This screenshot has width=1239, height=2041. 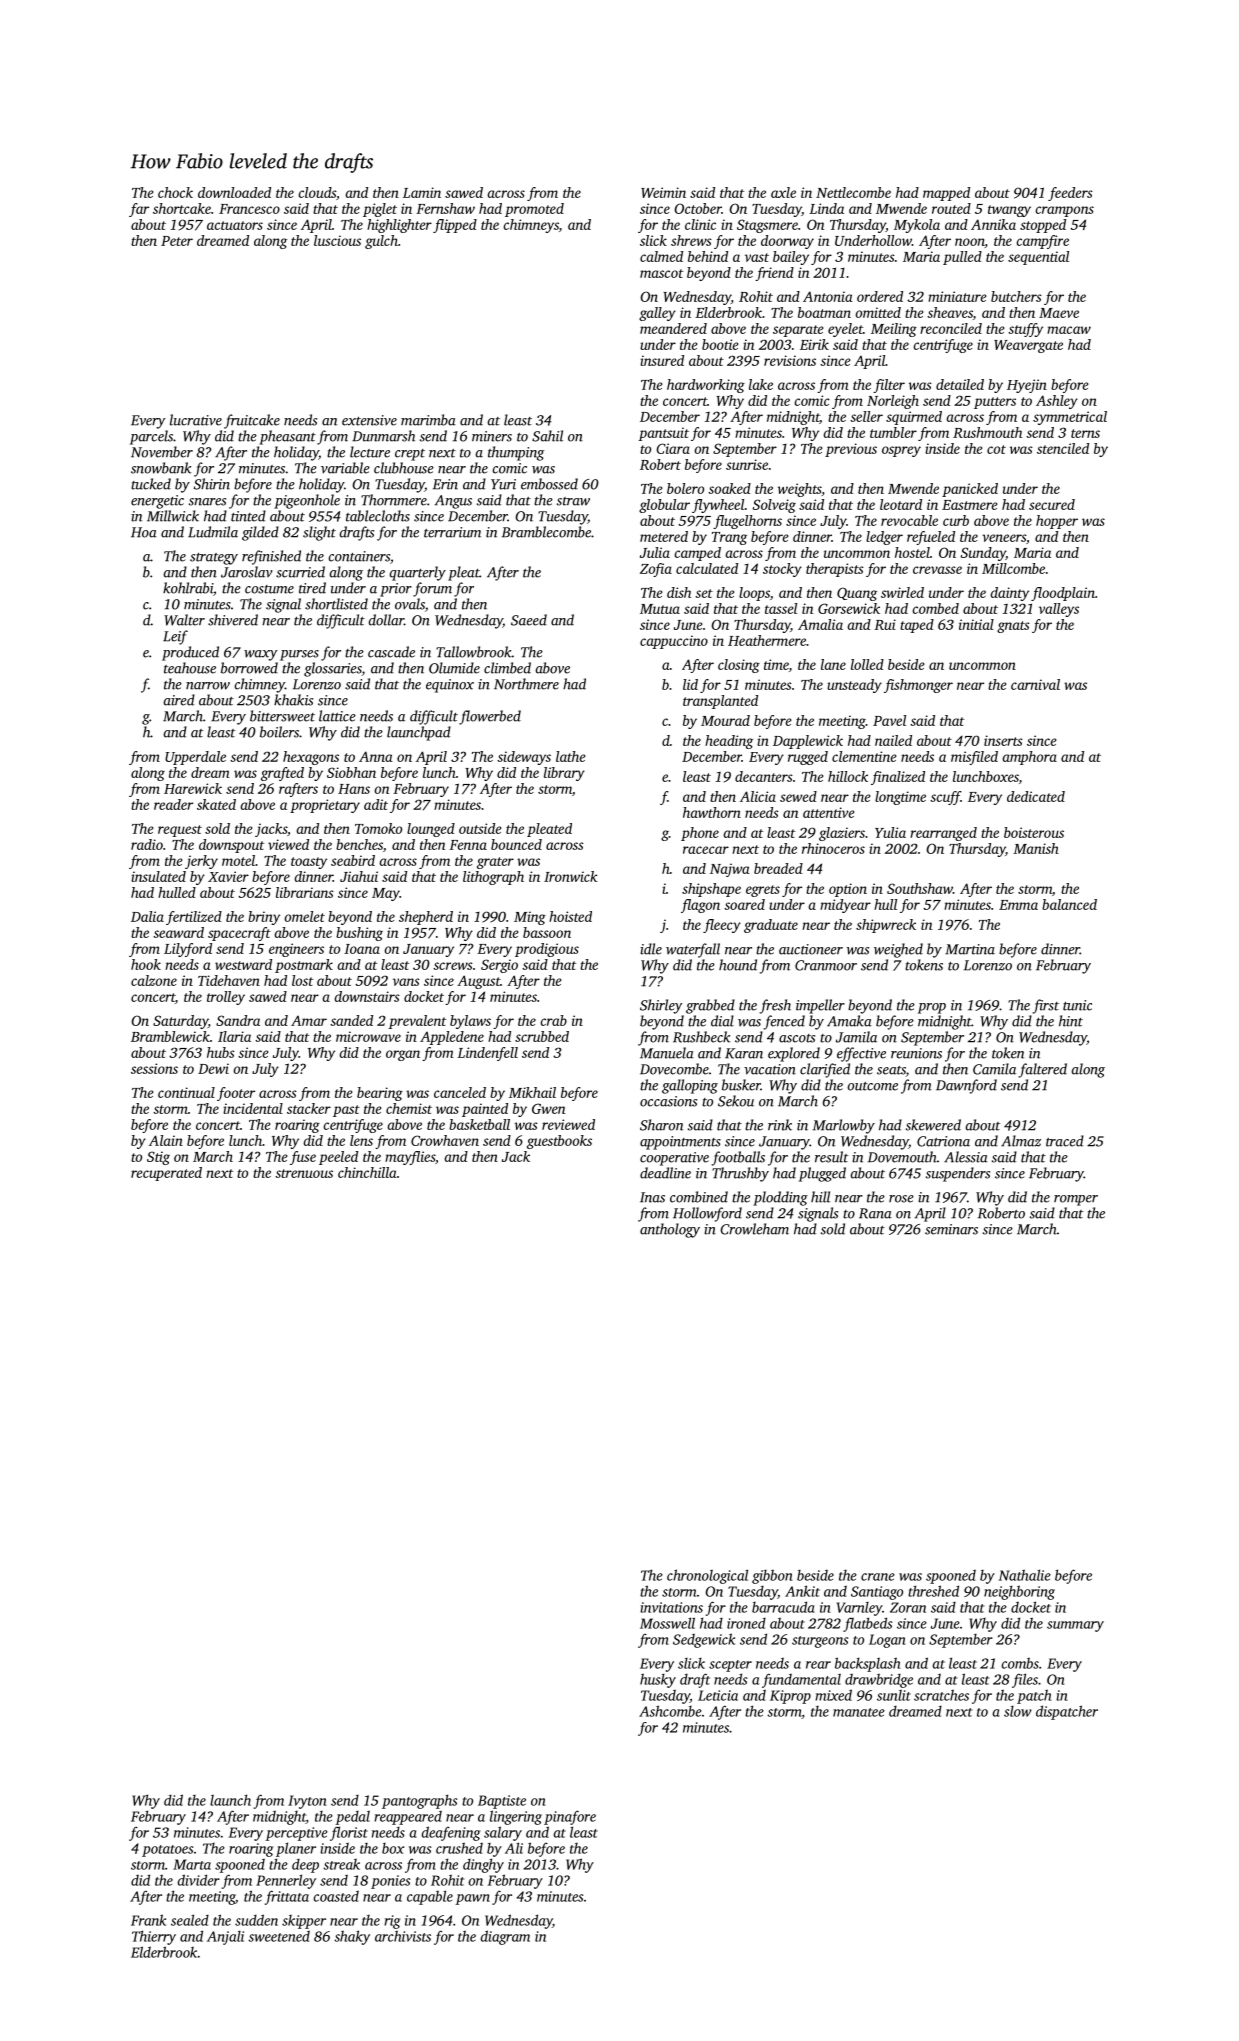 I want to click on aired, so click(x=179, y=700).
